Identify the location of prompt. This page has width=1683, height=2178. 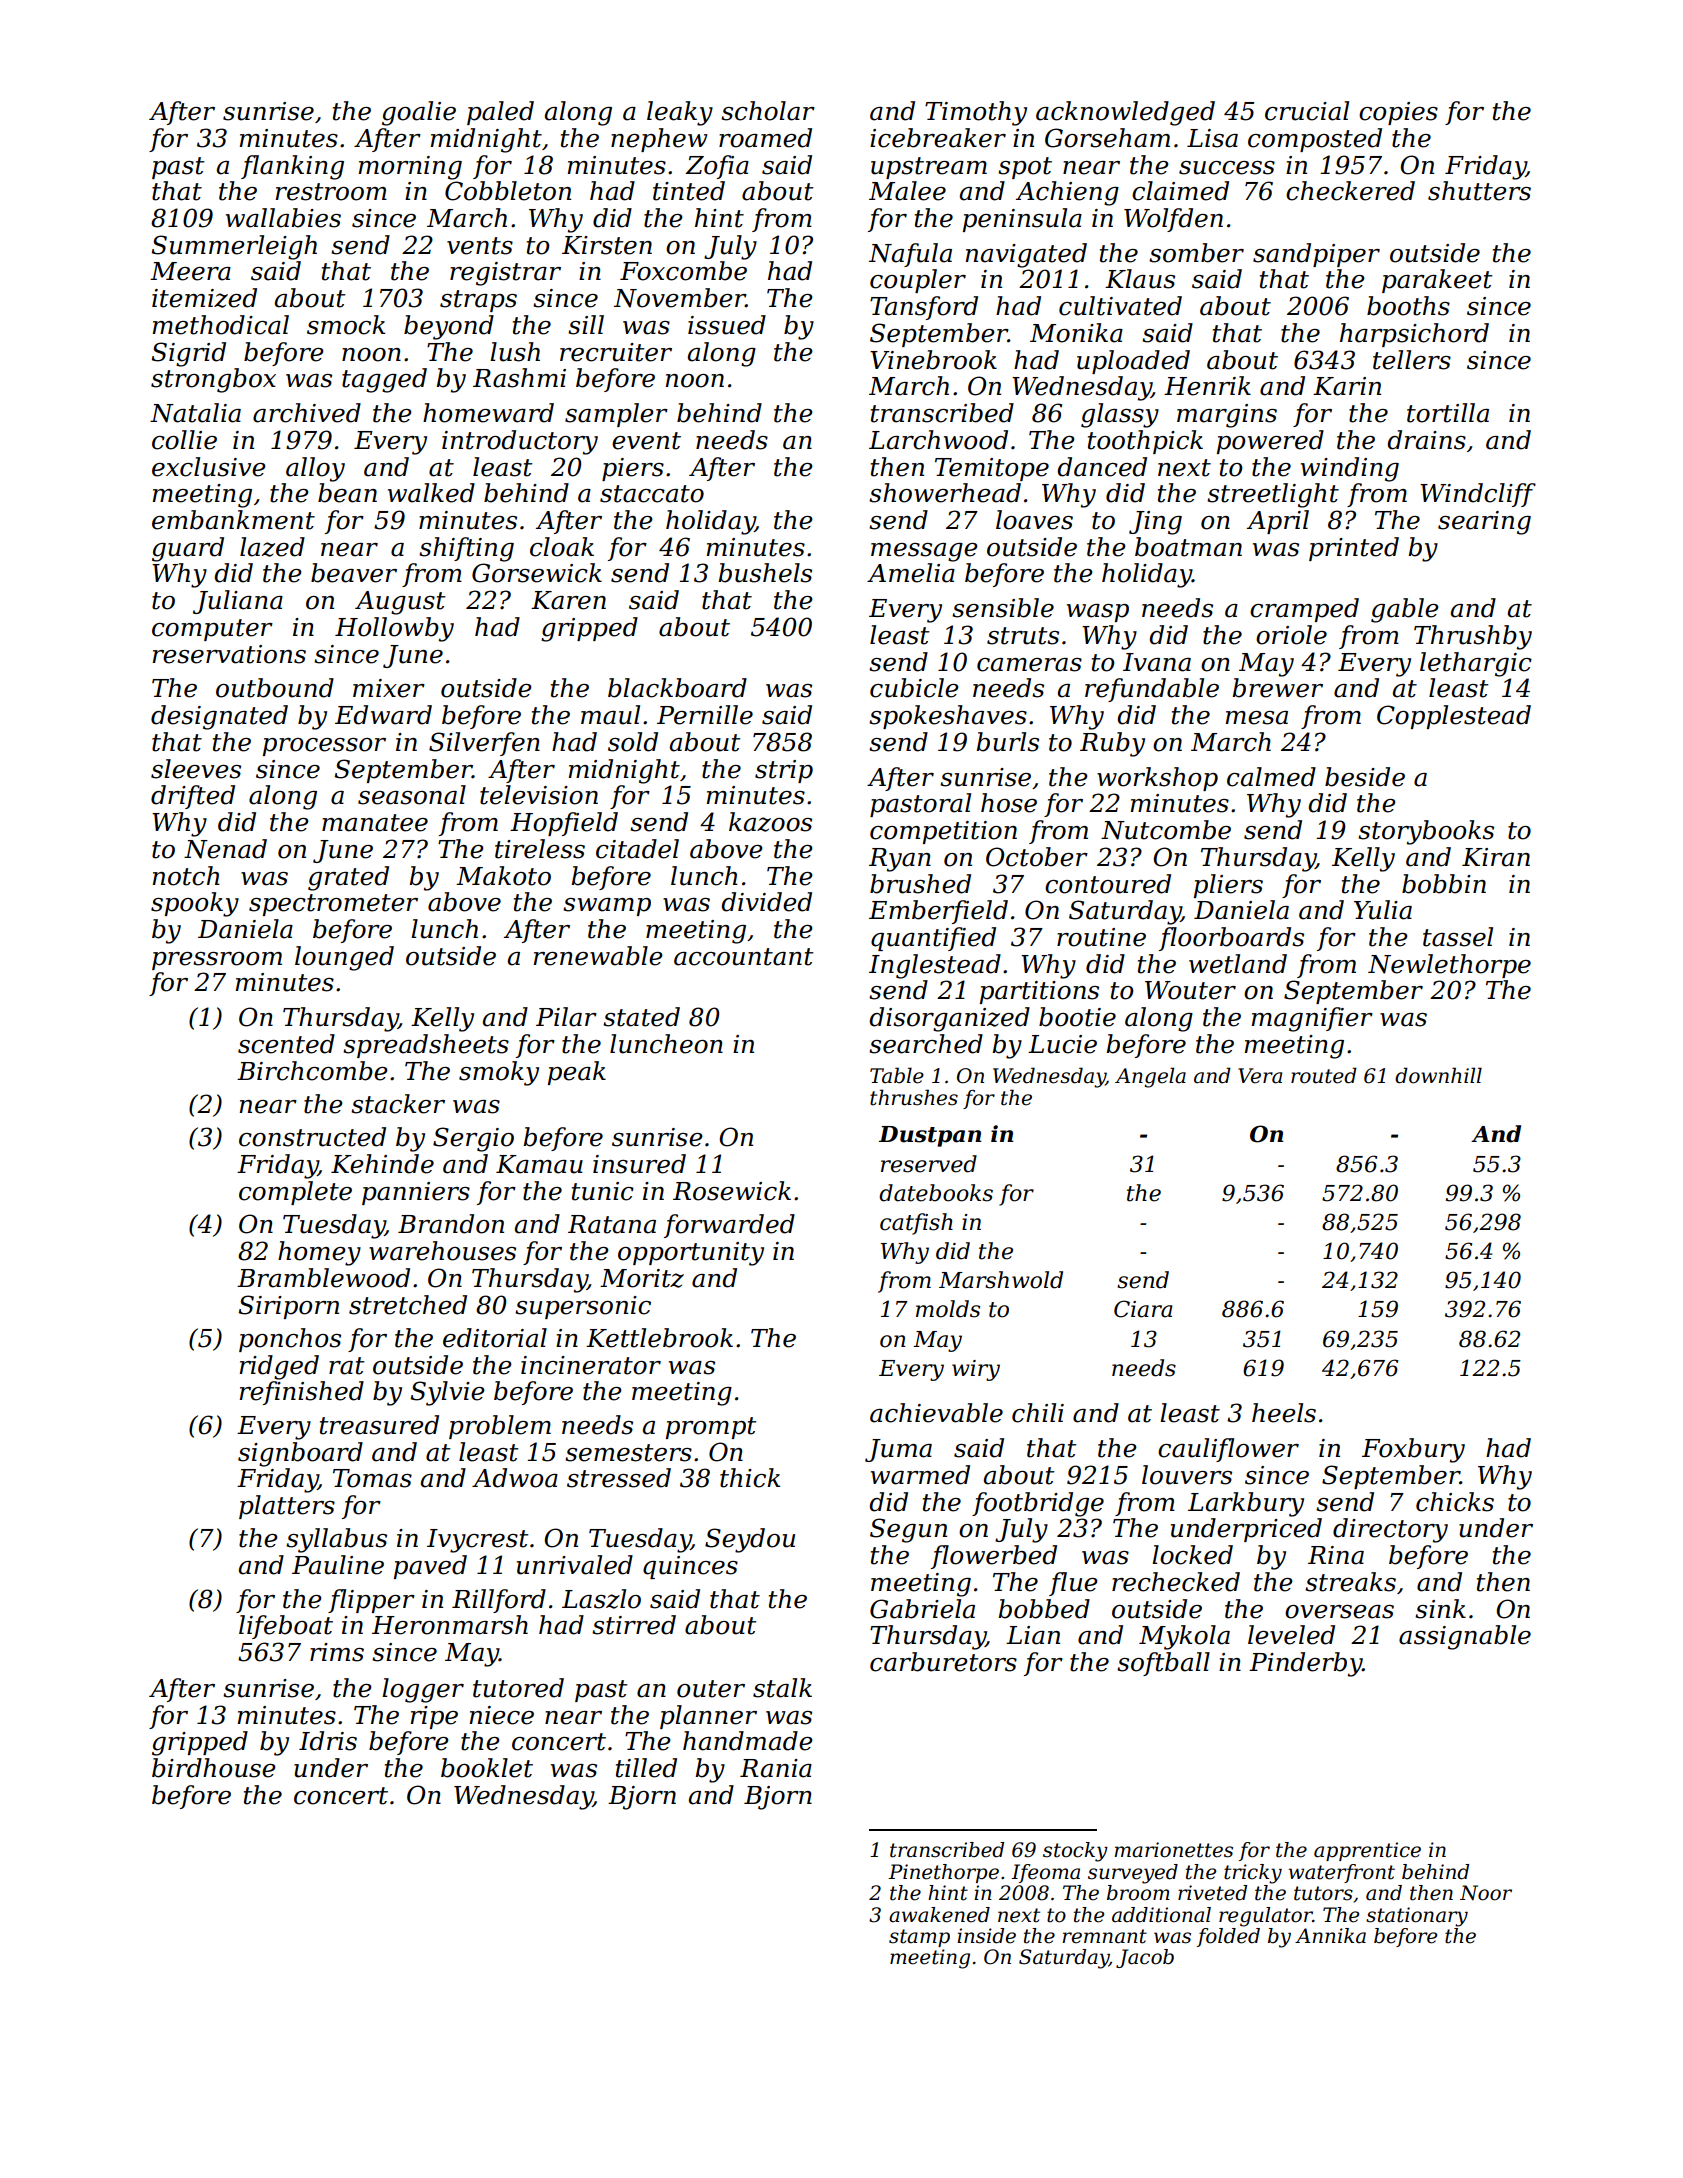
(711, 1428).
